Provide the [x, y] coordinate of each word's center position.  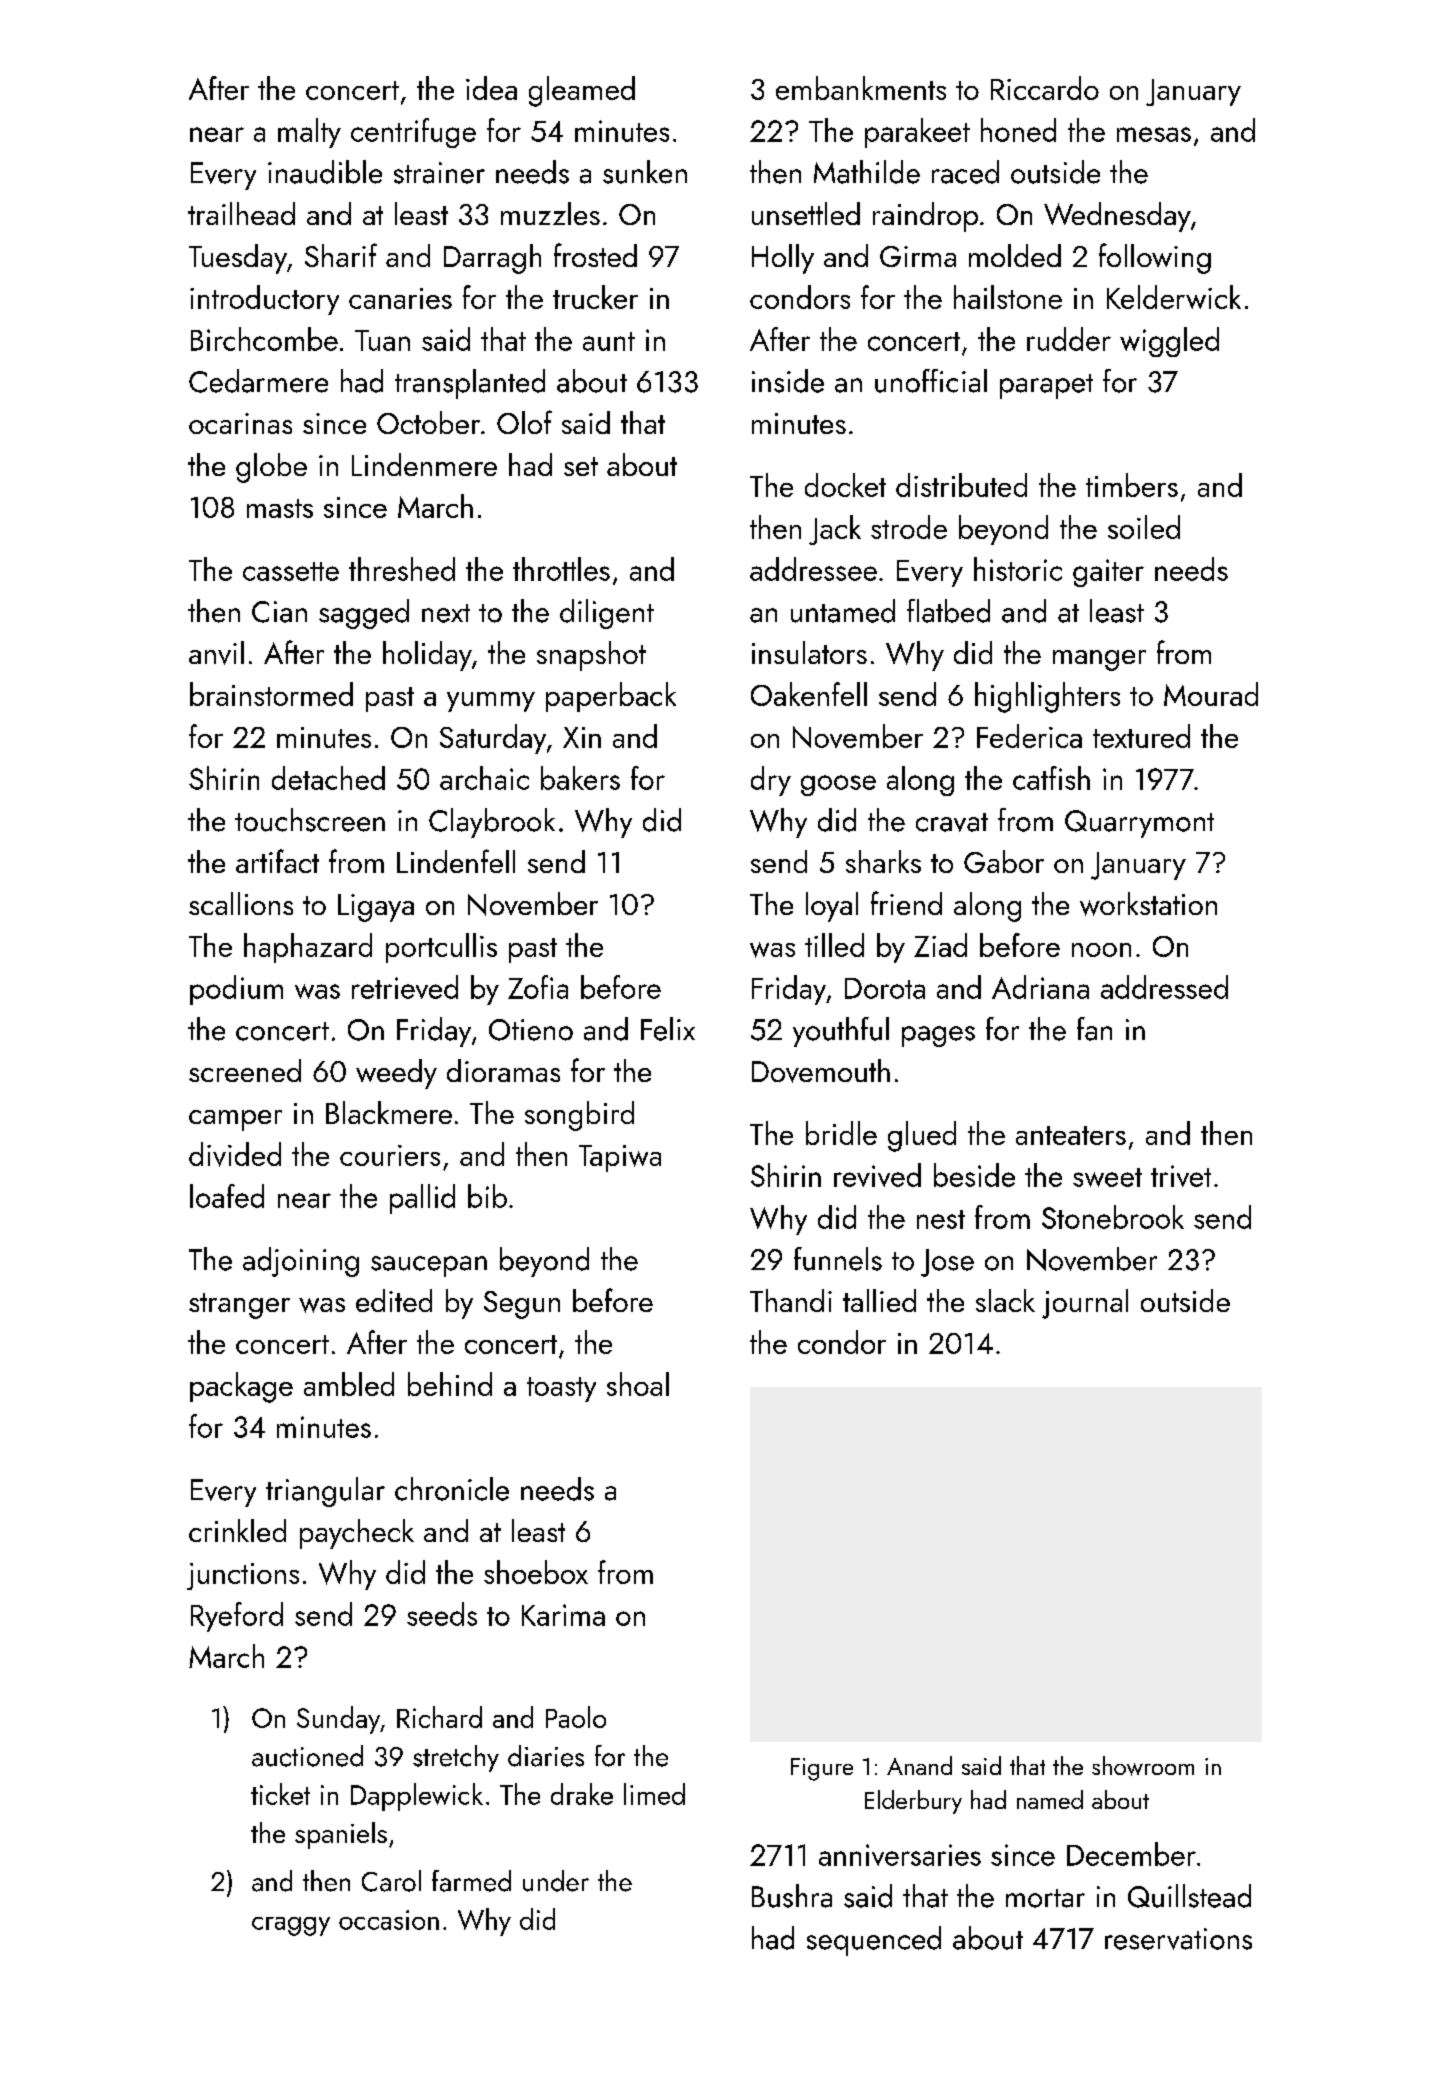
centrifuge [413, 133]
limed [654, 1794]
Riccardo [1045, 88]
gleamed [582, 91]
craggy [291, 1926]
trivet [1181, 1176]
